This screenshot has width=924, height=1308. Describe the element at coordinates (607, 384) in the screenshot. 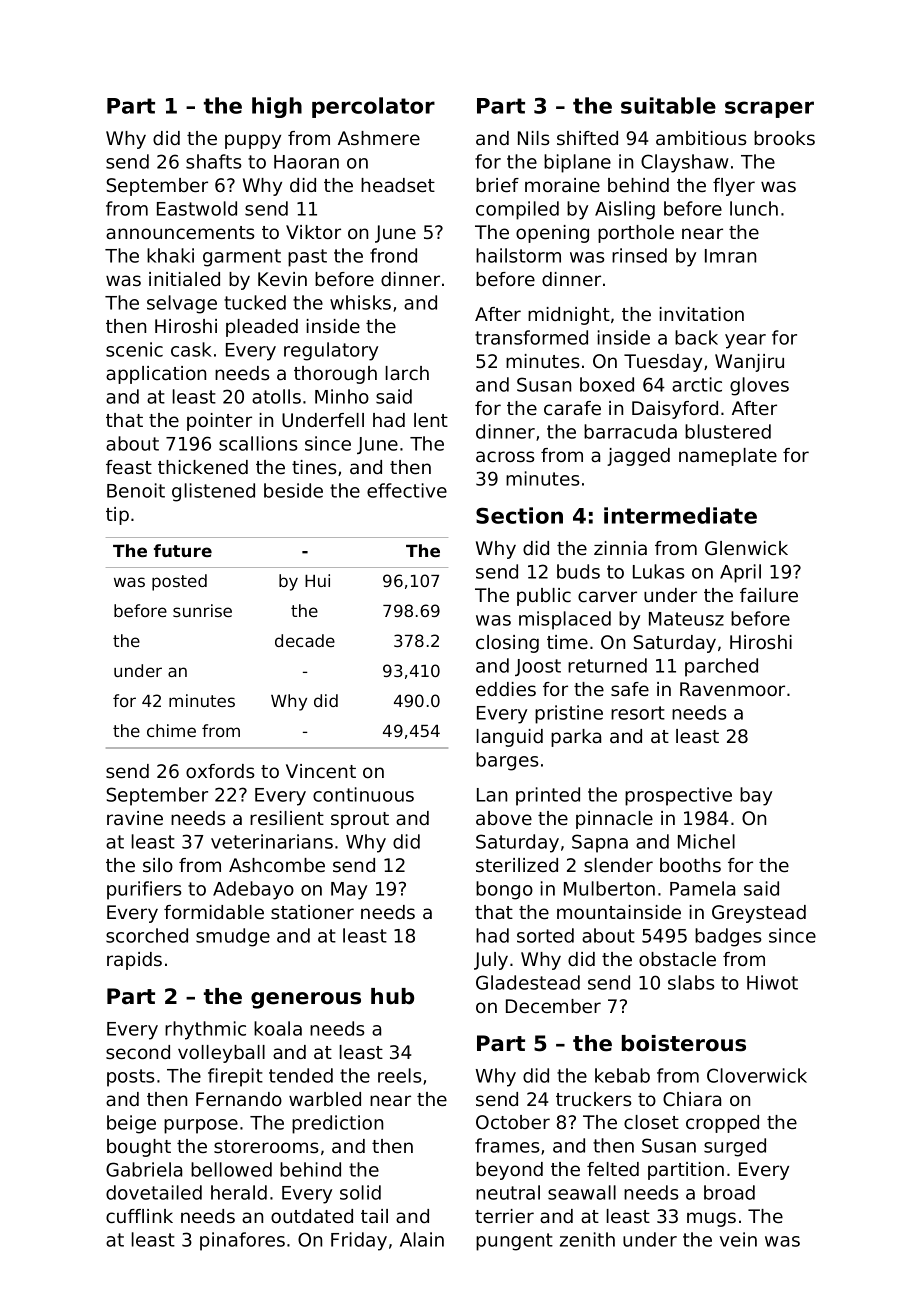

I see `boxed` at that location.
